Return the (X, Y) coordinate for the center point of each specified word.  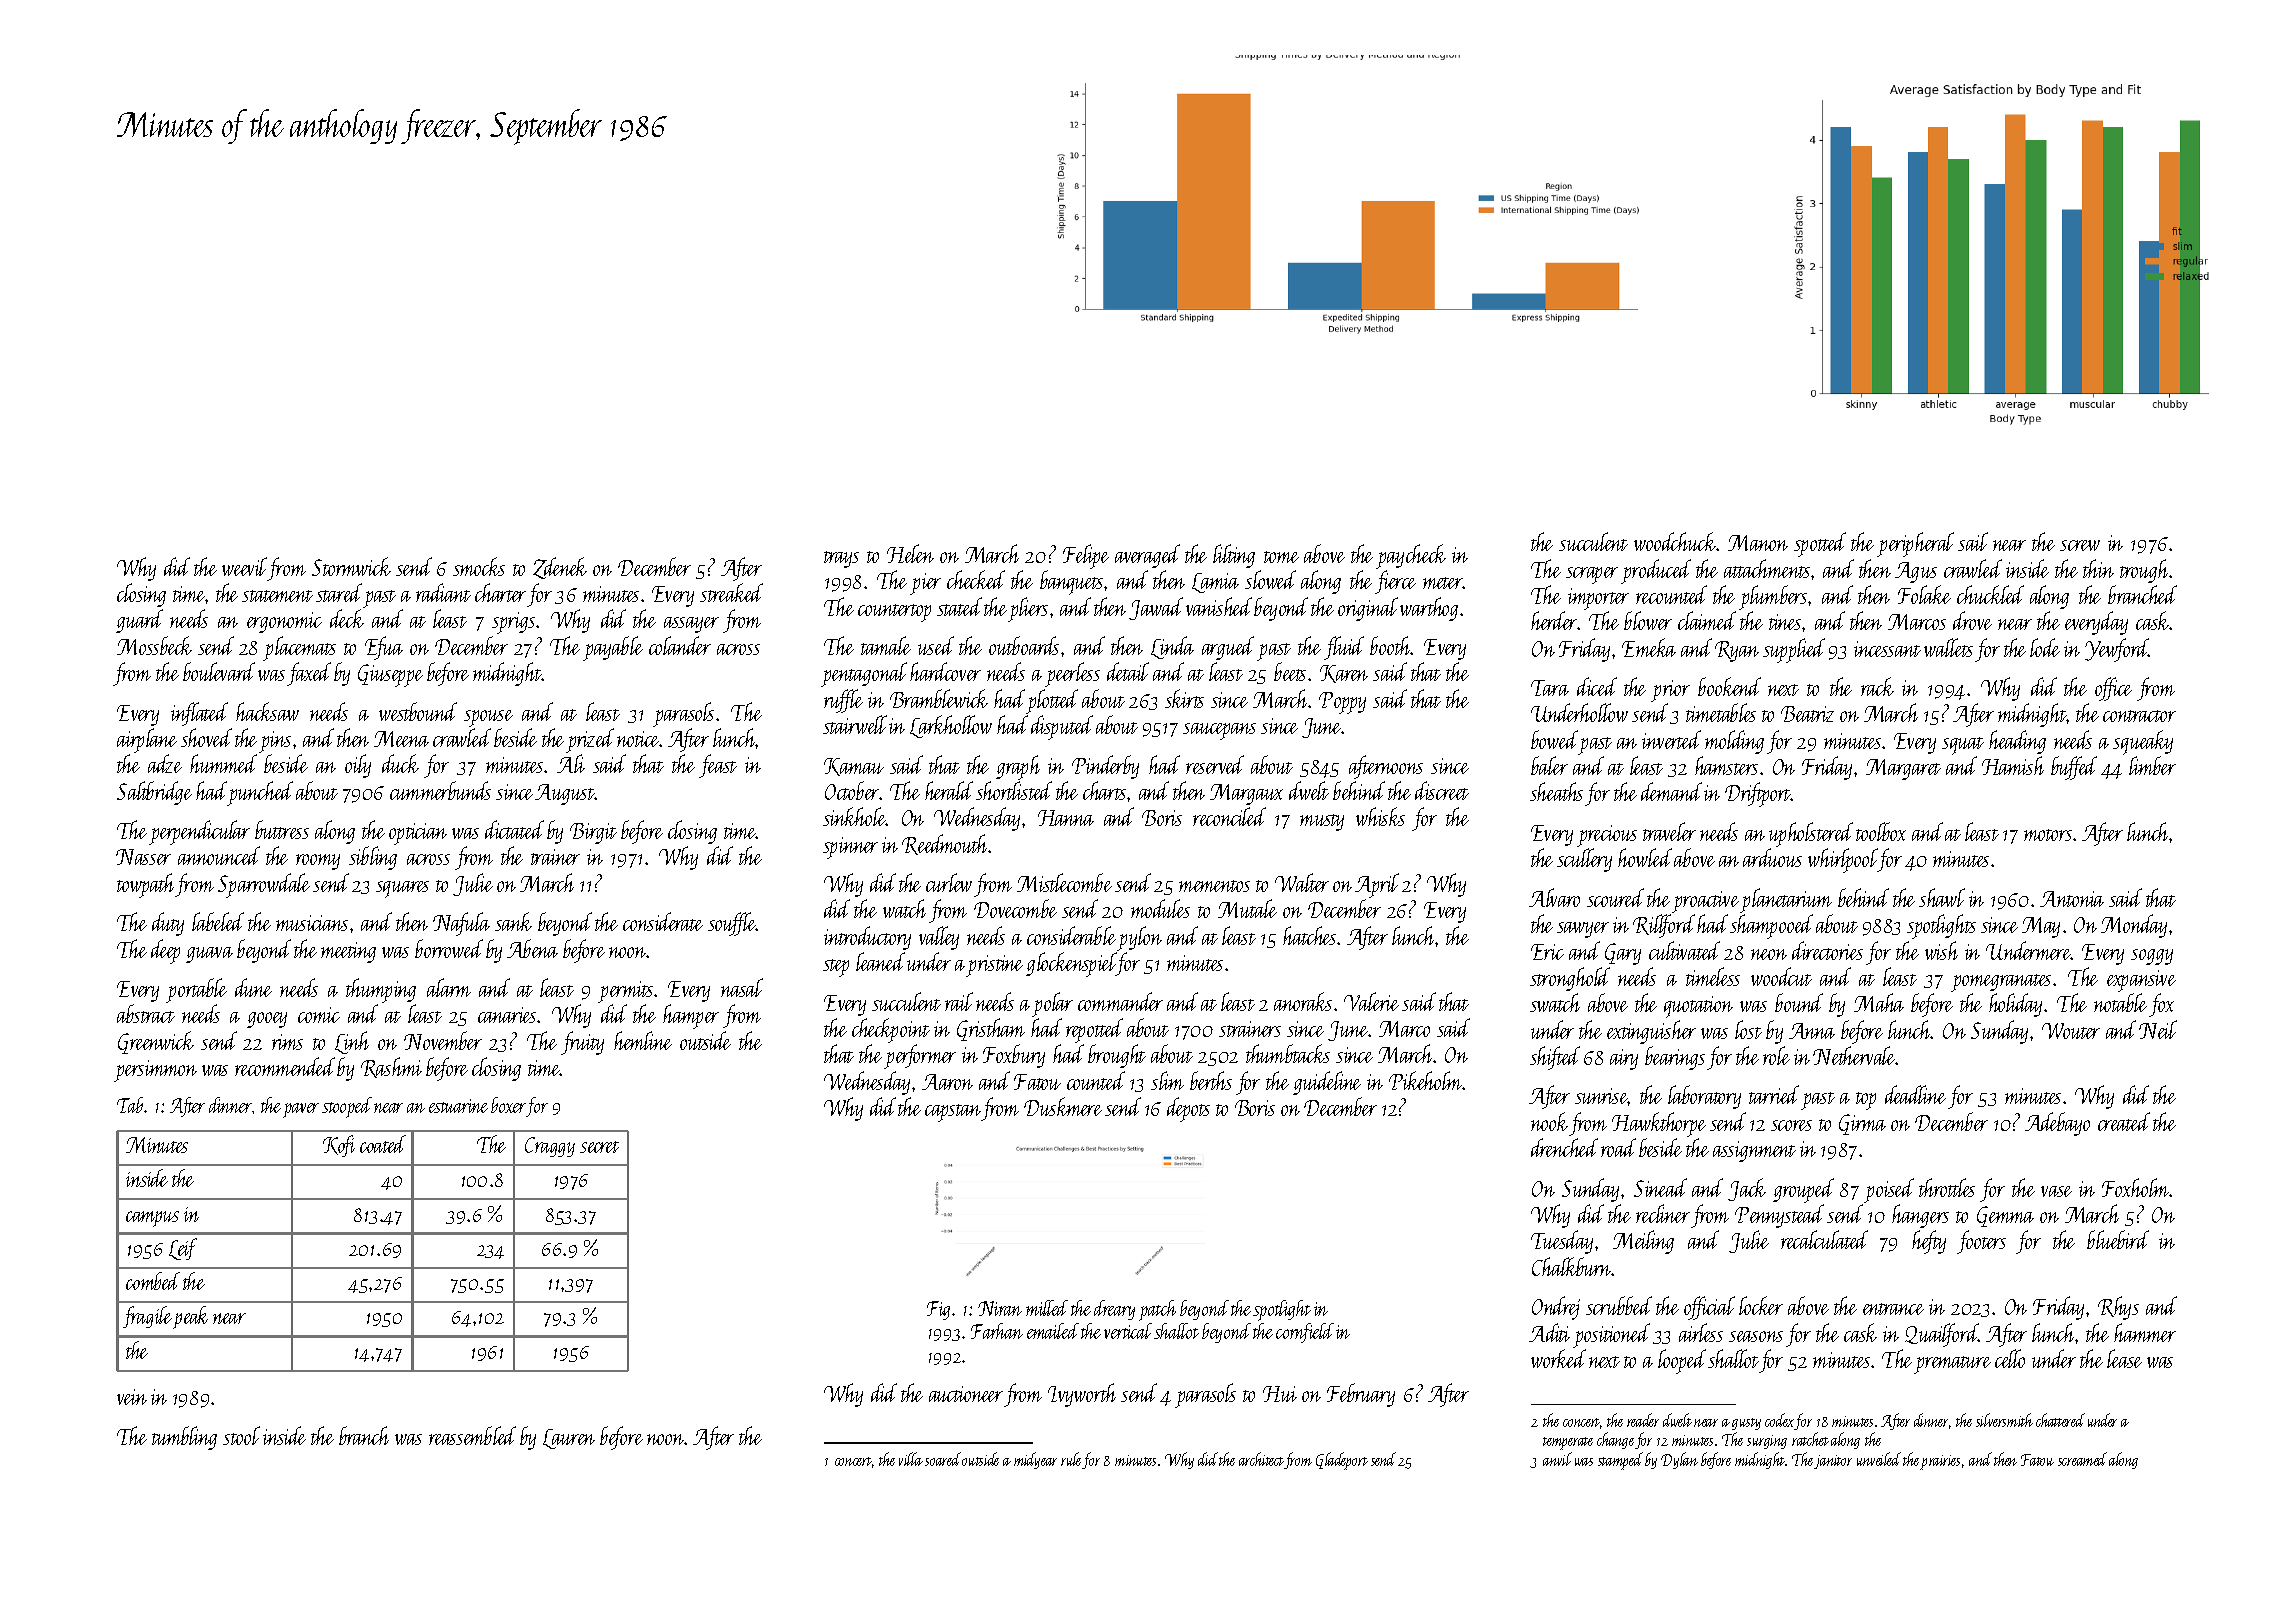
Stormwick (351, 566)
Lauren (569, 1439)
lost (1748, 1029)
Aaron (947, 1082)
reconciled (1229, 816)
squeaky (2143, 742)
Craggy (550, 1147)
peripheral (1915, 544)
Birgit (593, 833)
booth (1390, 645)
